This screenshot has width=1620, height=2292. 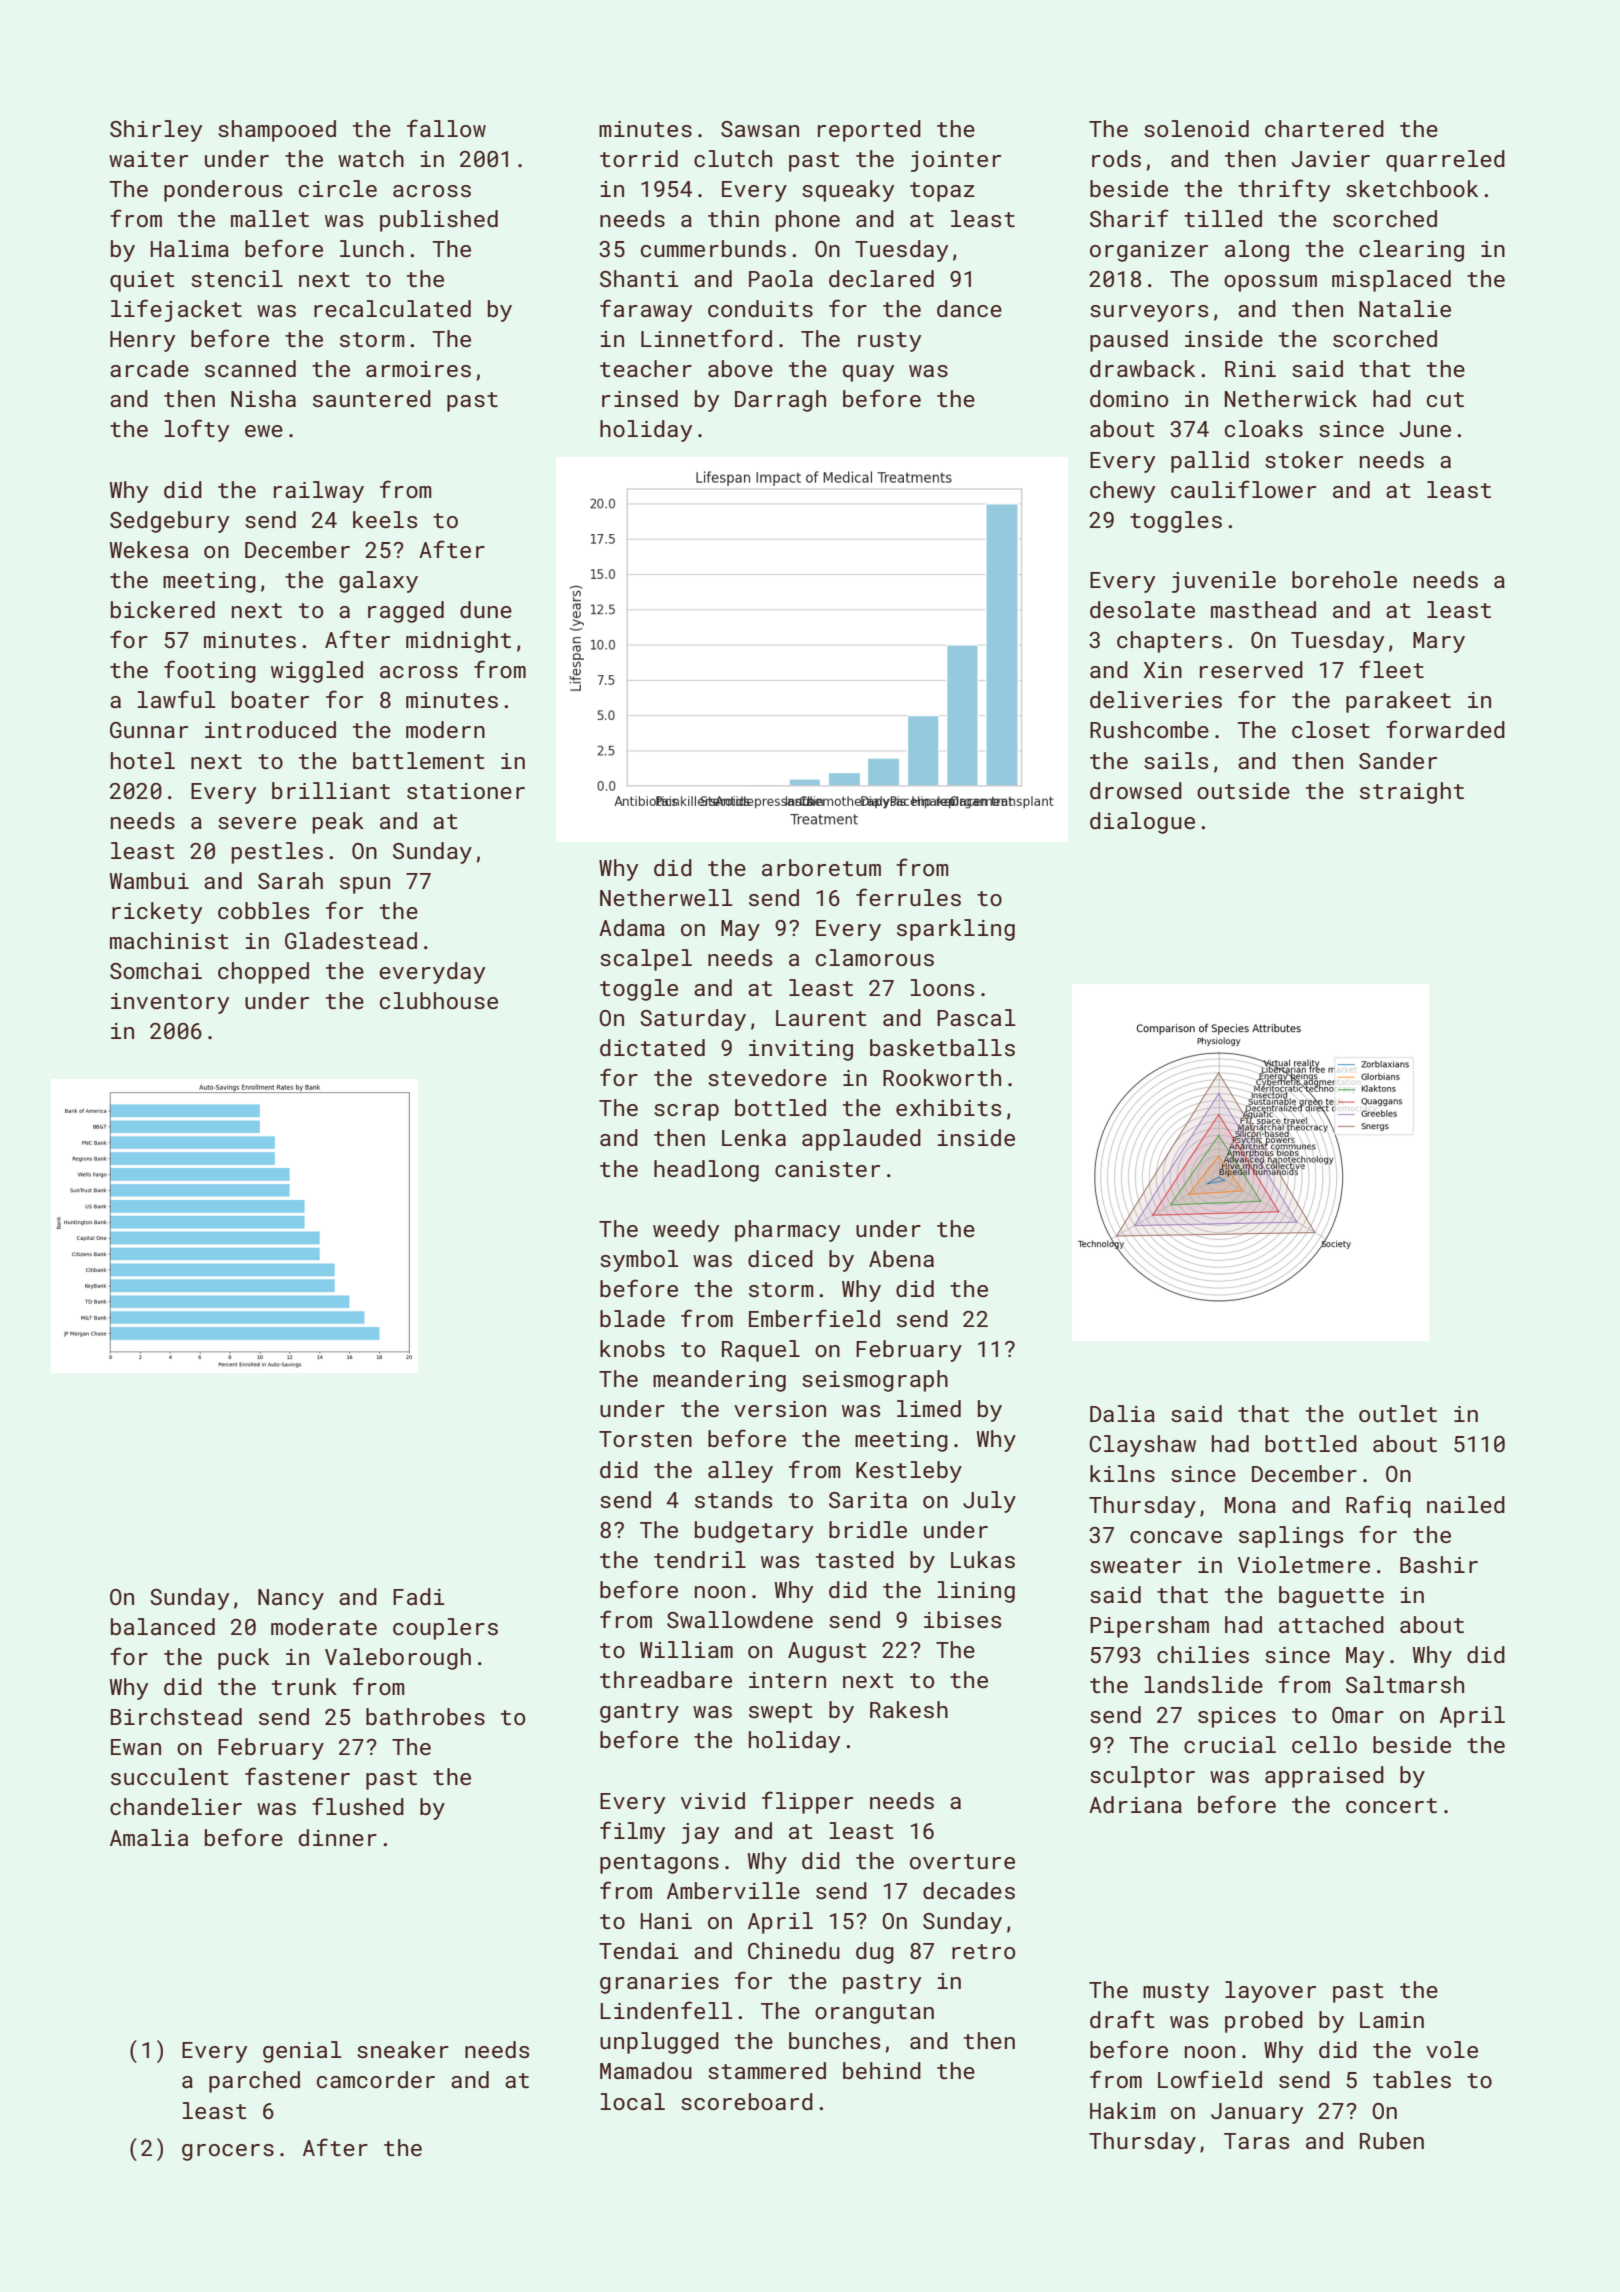 I want to click on torrid, so click(x=639, y=158).
